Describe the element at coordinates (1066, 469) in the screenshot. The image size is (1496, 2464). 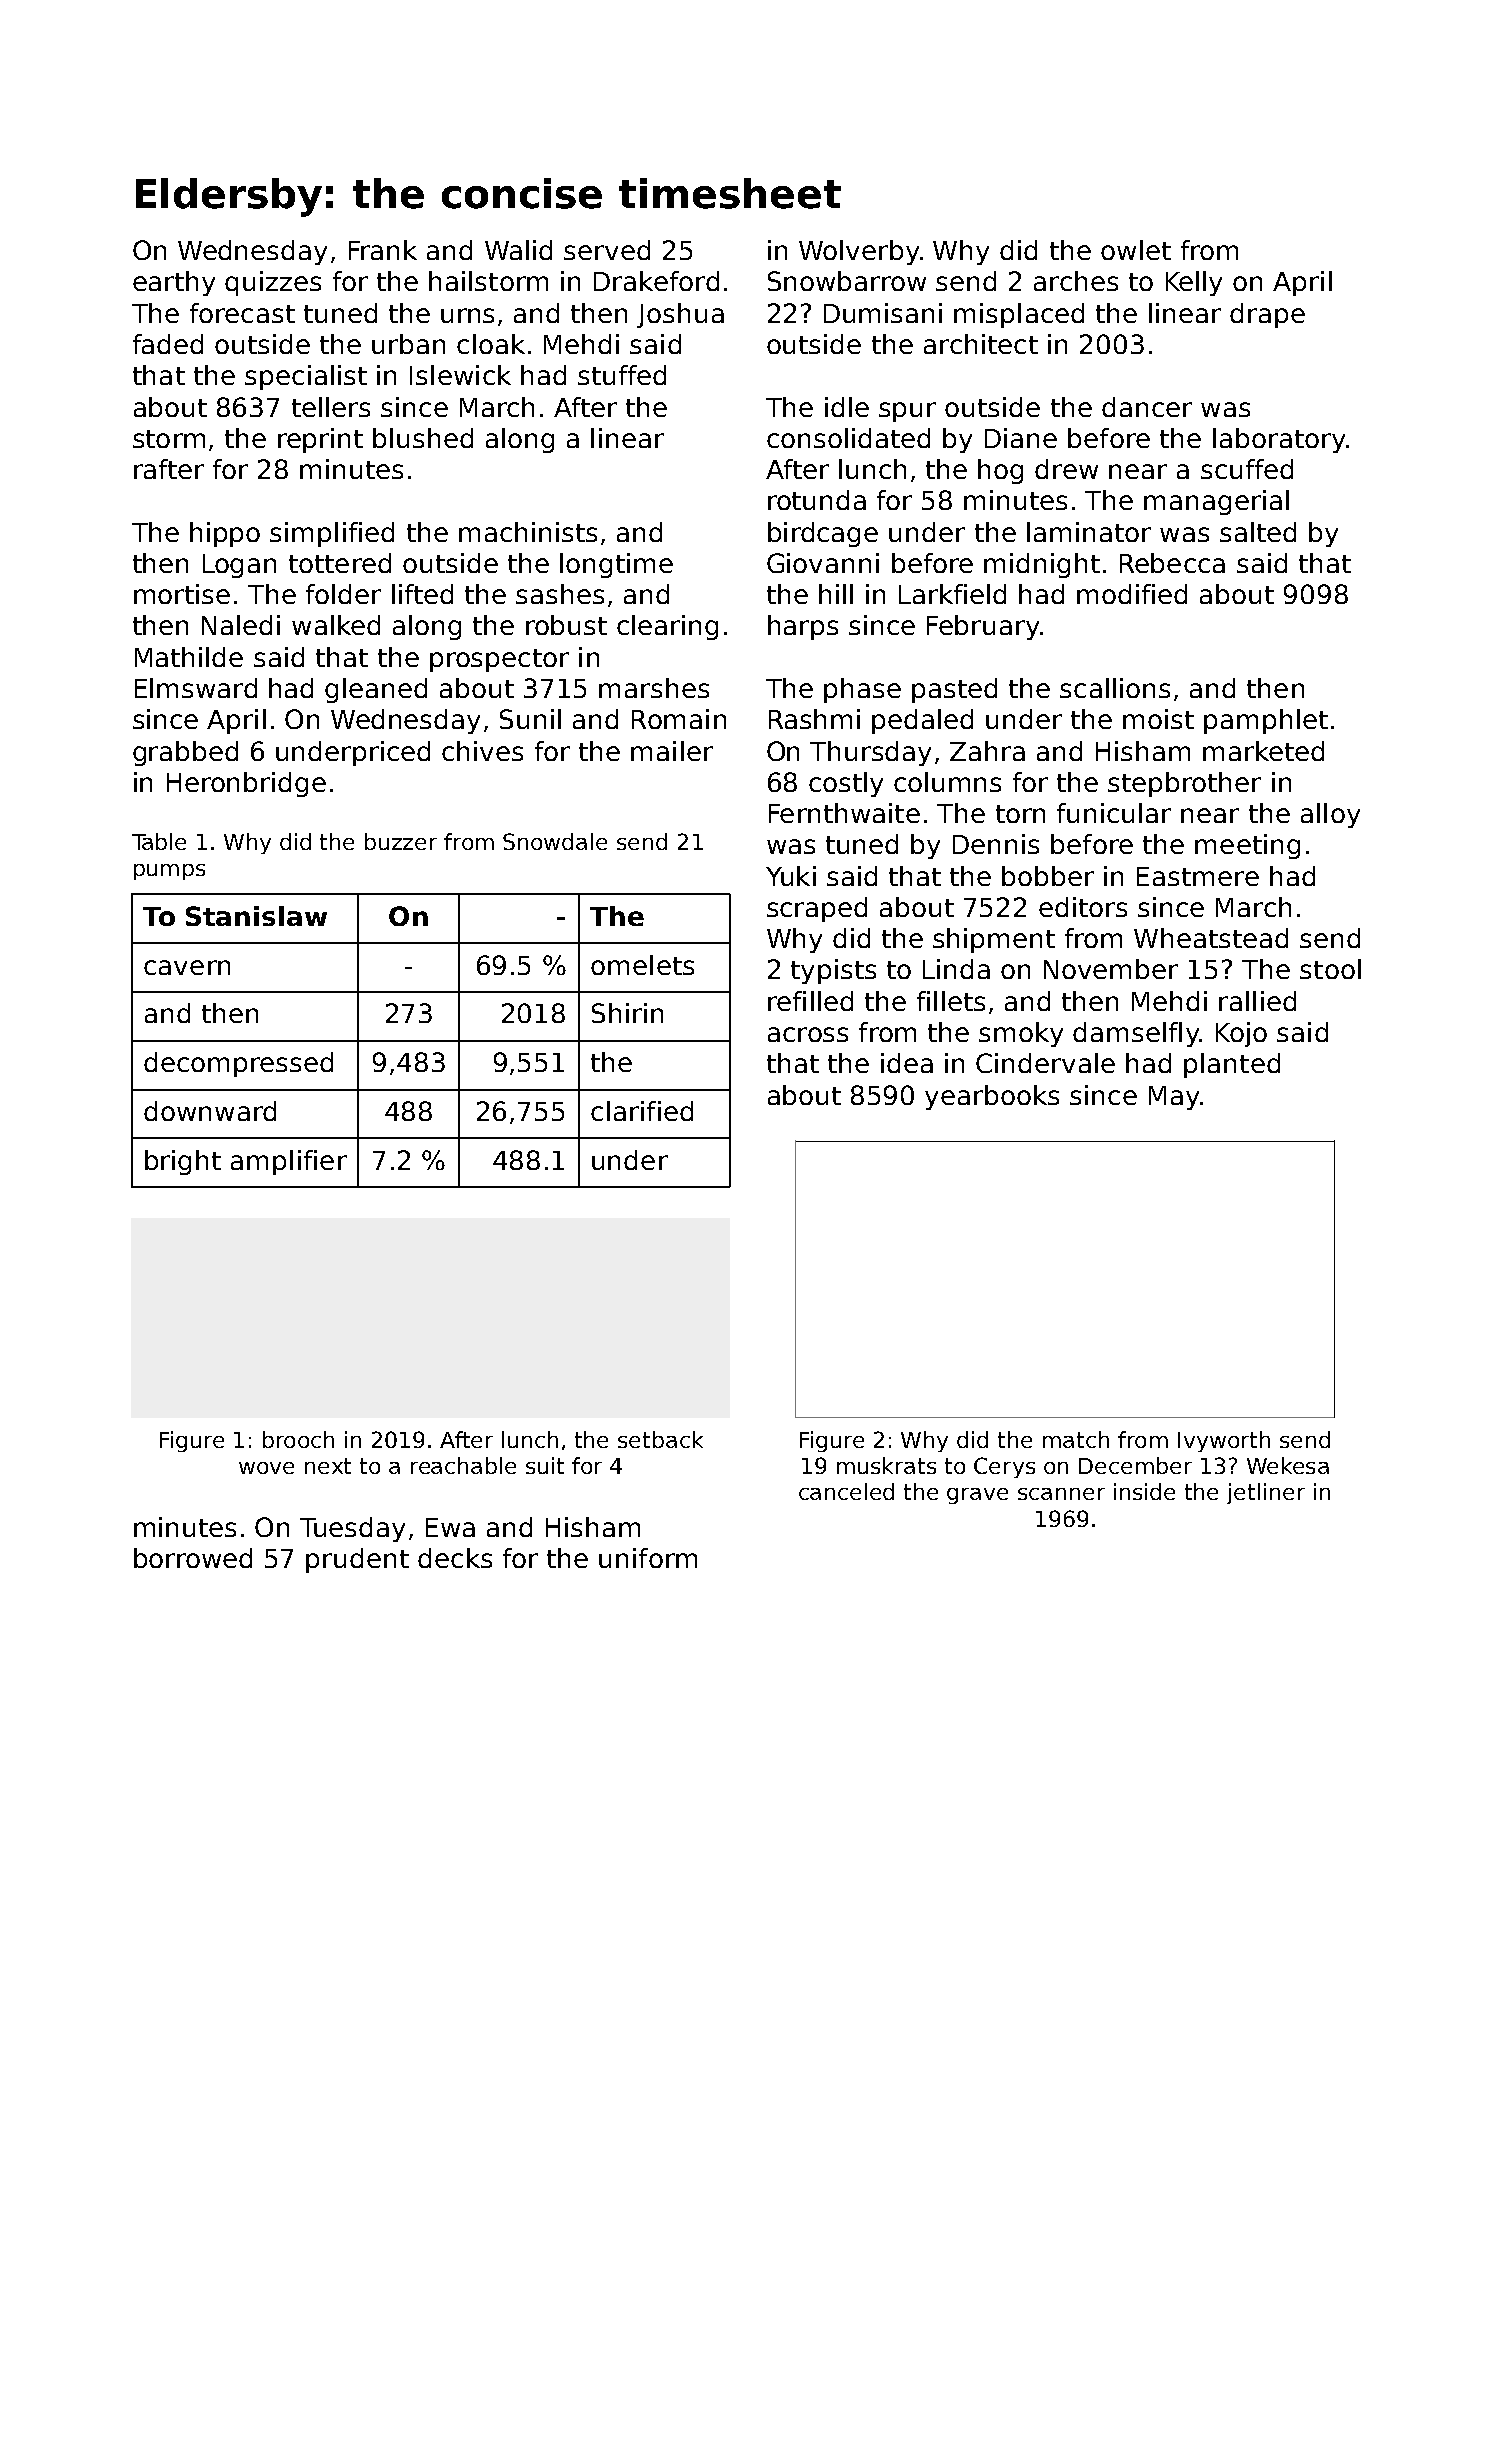
I see `drew` at that location.
